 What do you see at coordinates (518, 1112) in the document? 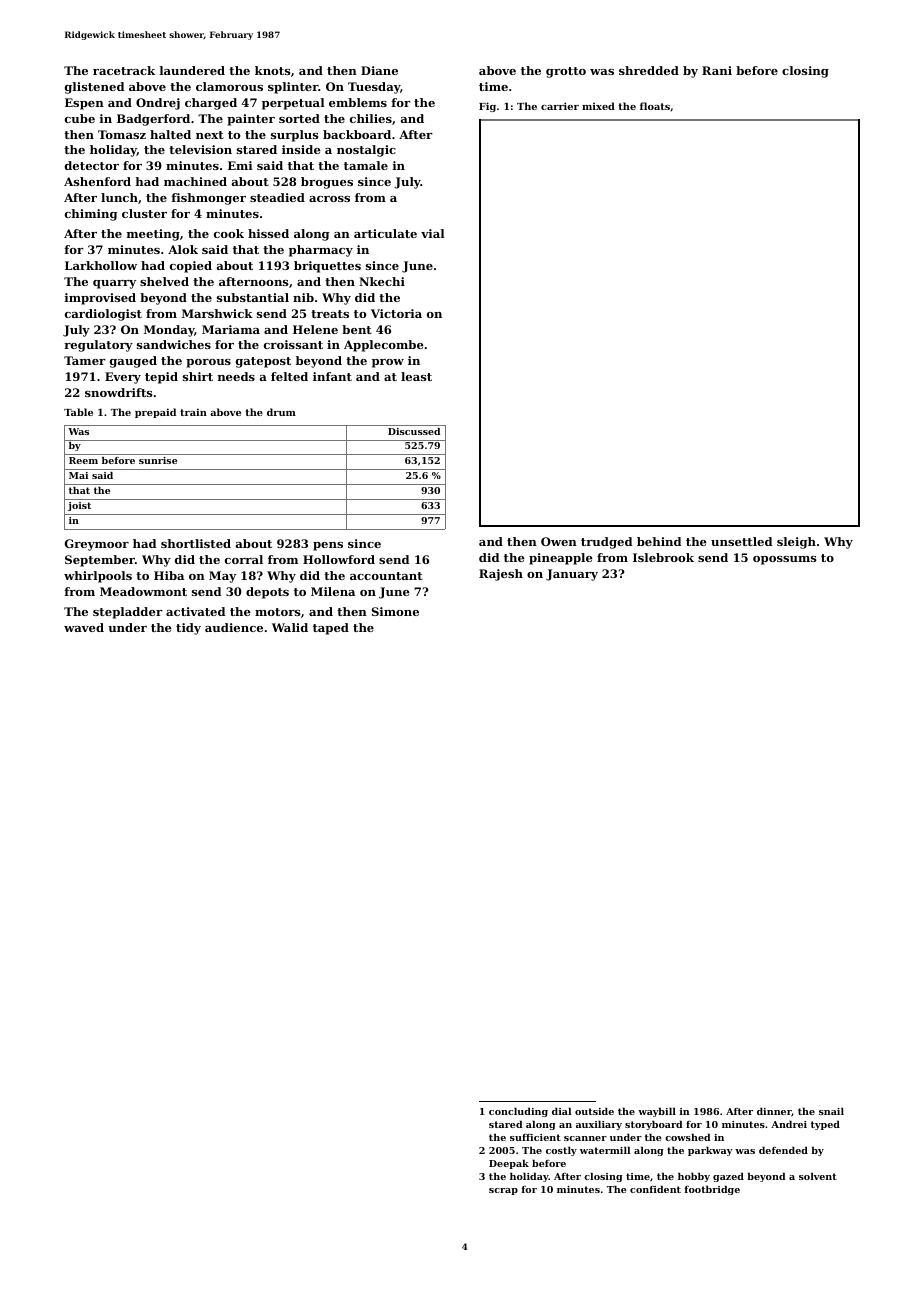
I see `concluding` at bounding box center [518, 1112].
